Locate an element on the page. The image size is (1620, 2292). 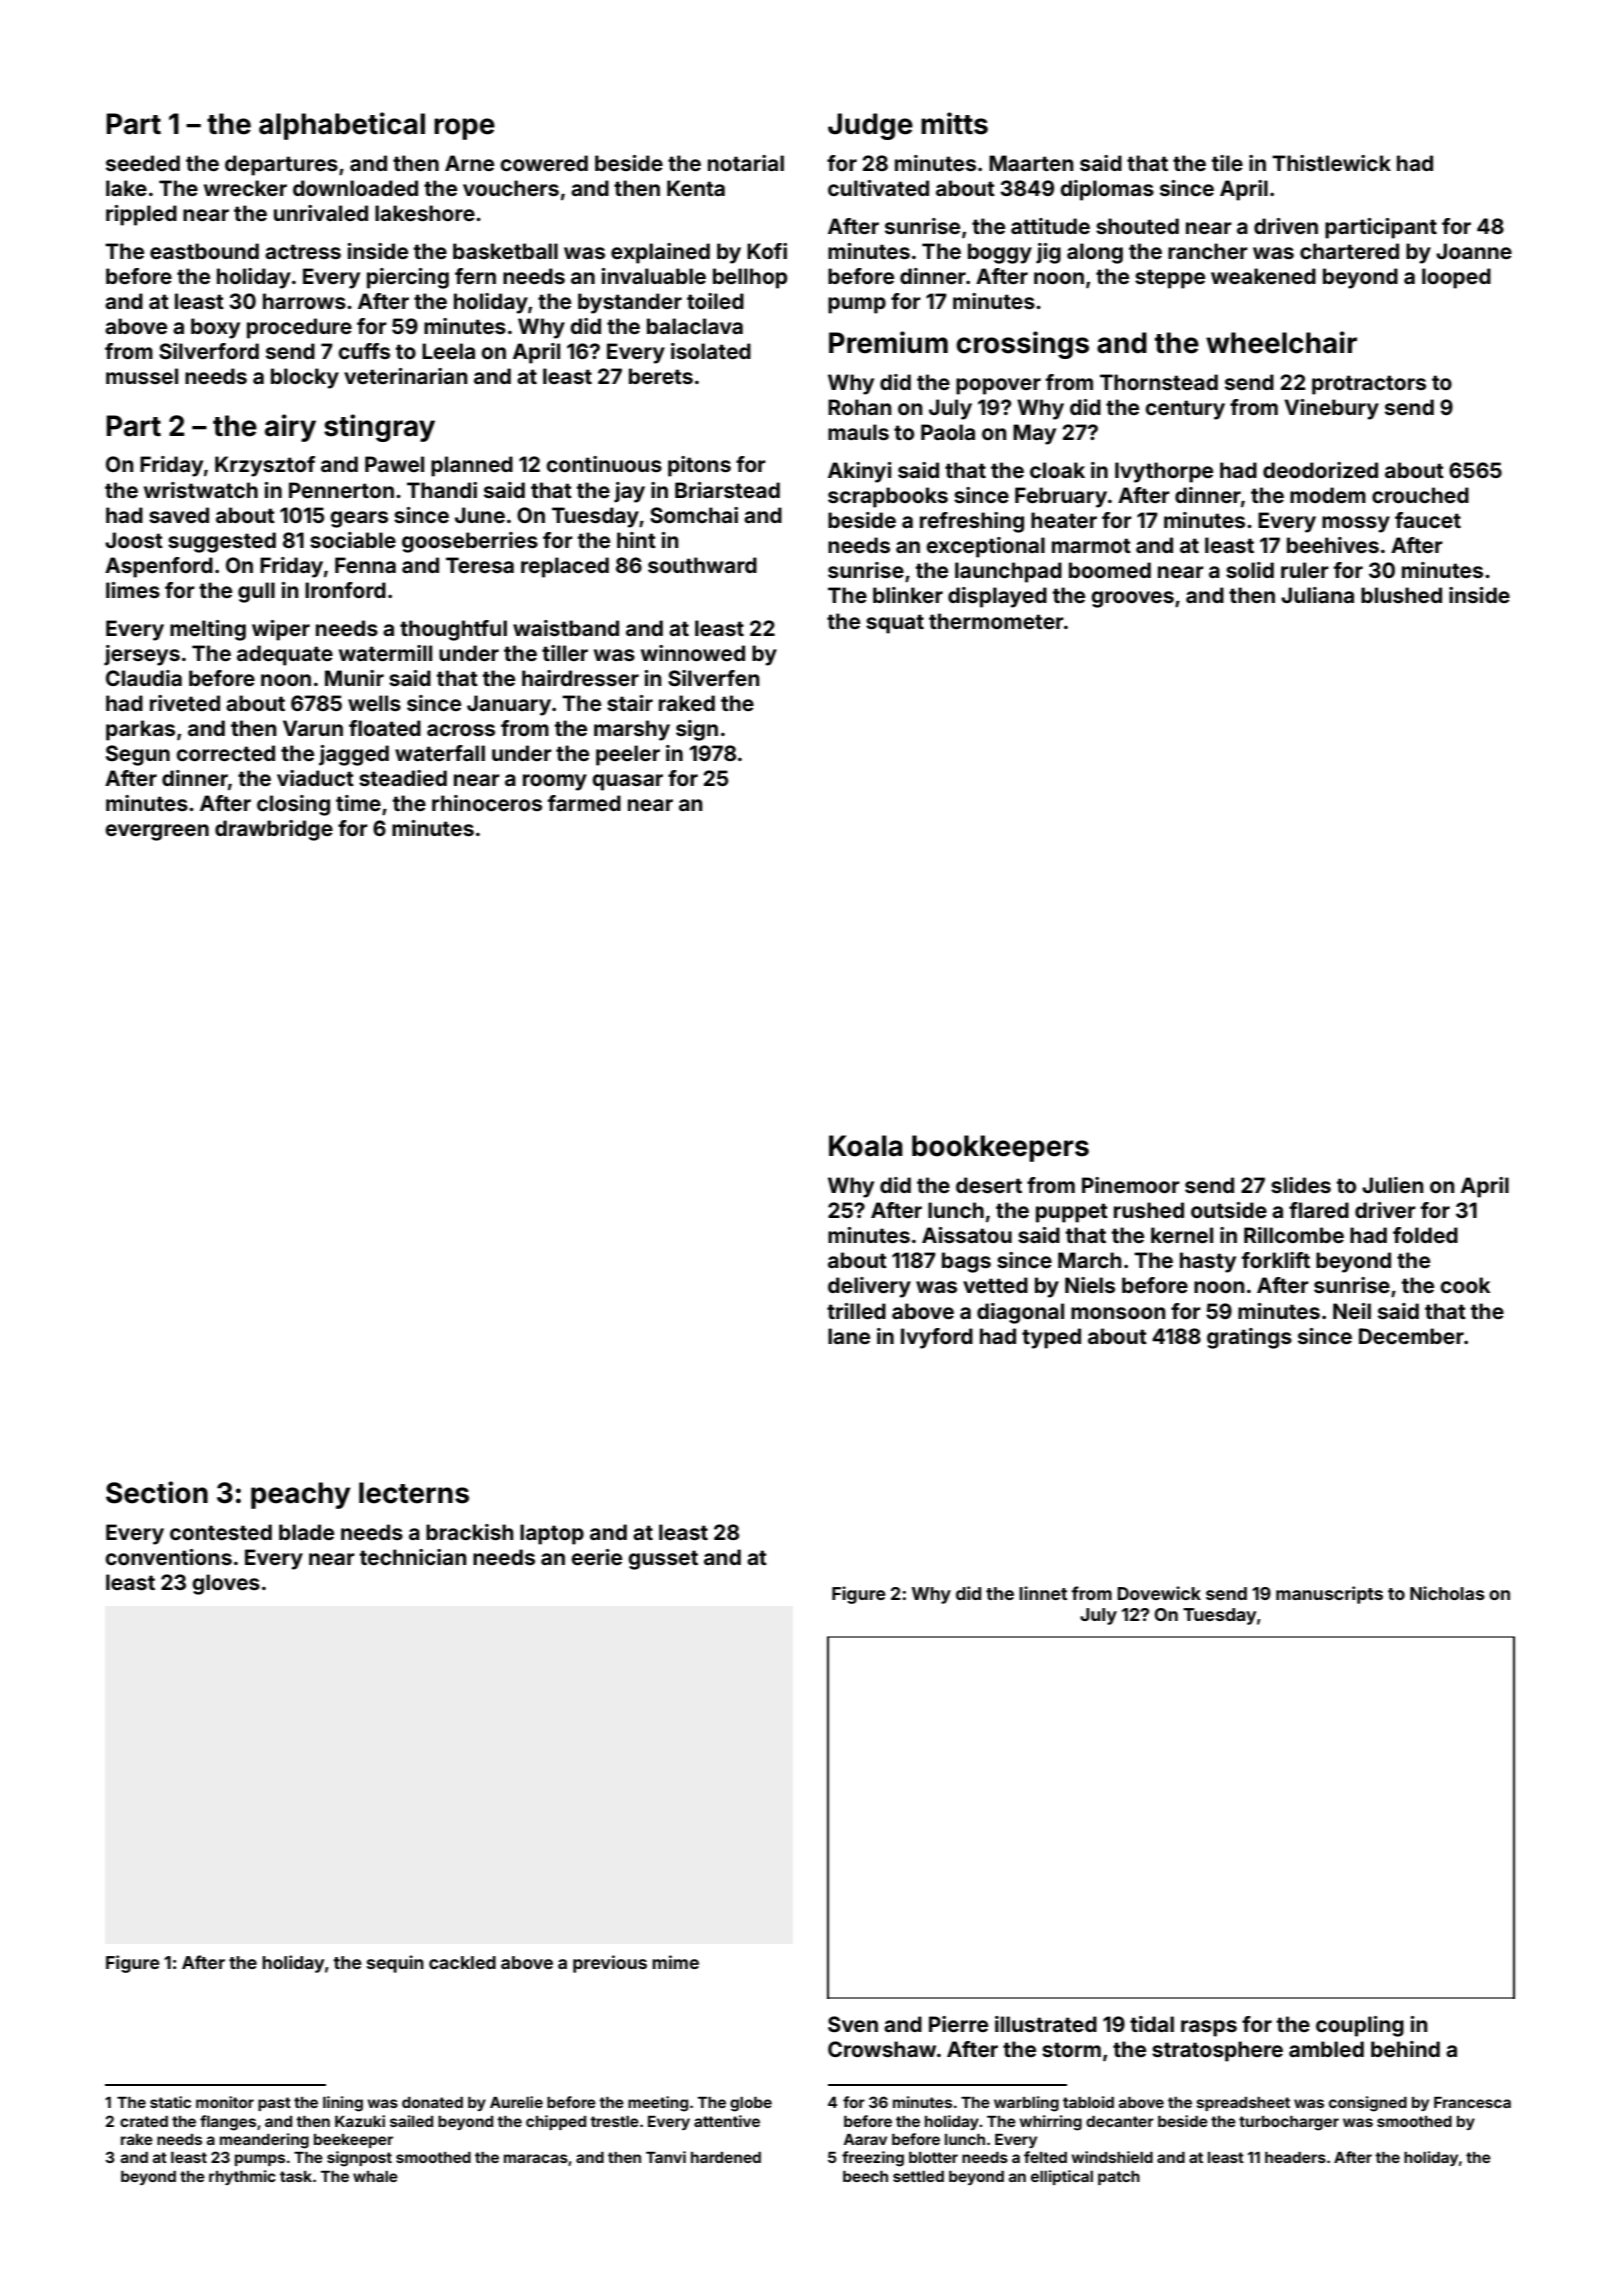
conventions is located at coordinates (169, 1557).
